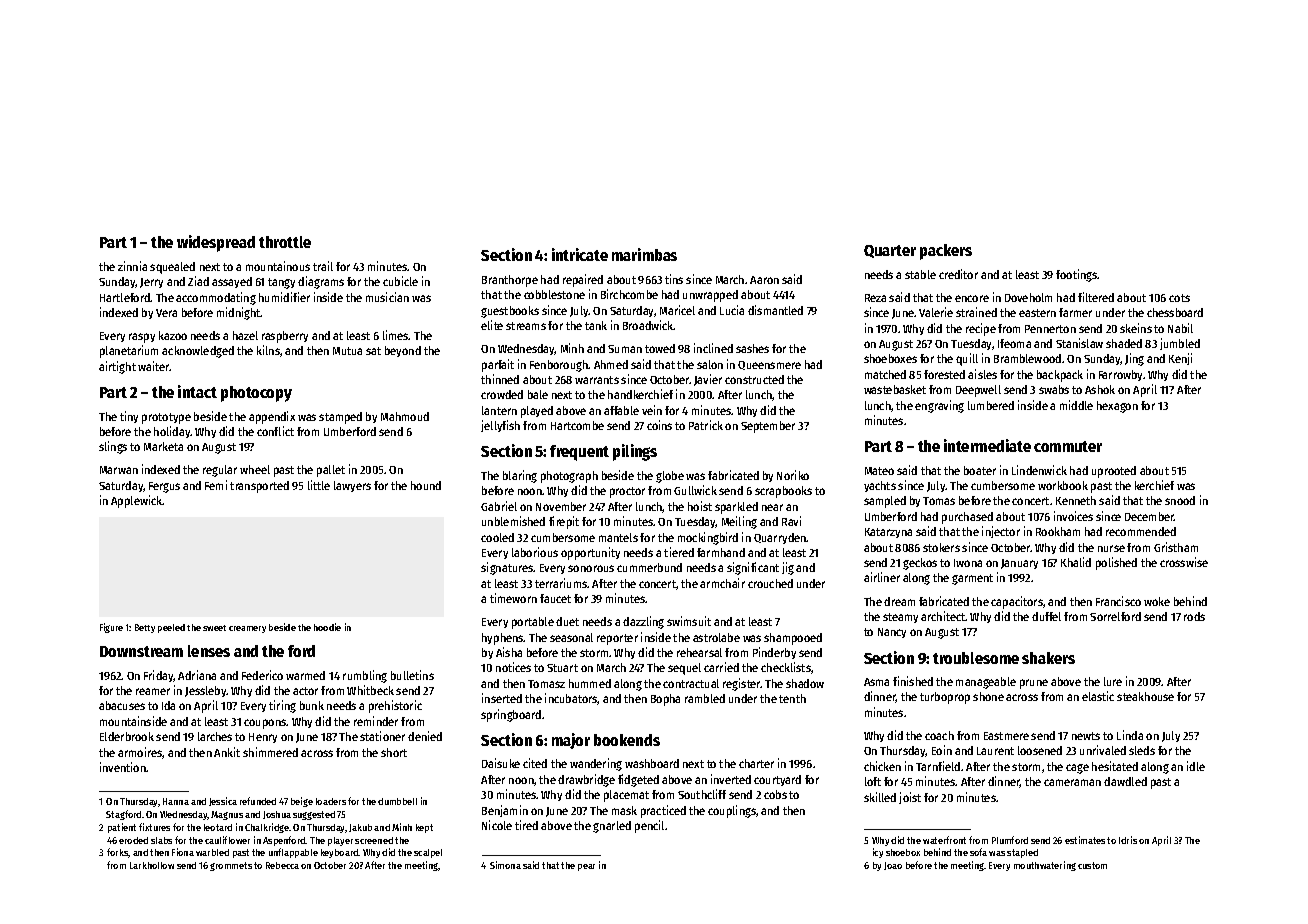  Describe the element at coordinates (946, 252) in the document. I see `packers` at that location.
